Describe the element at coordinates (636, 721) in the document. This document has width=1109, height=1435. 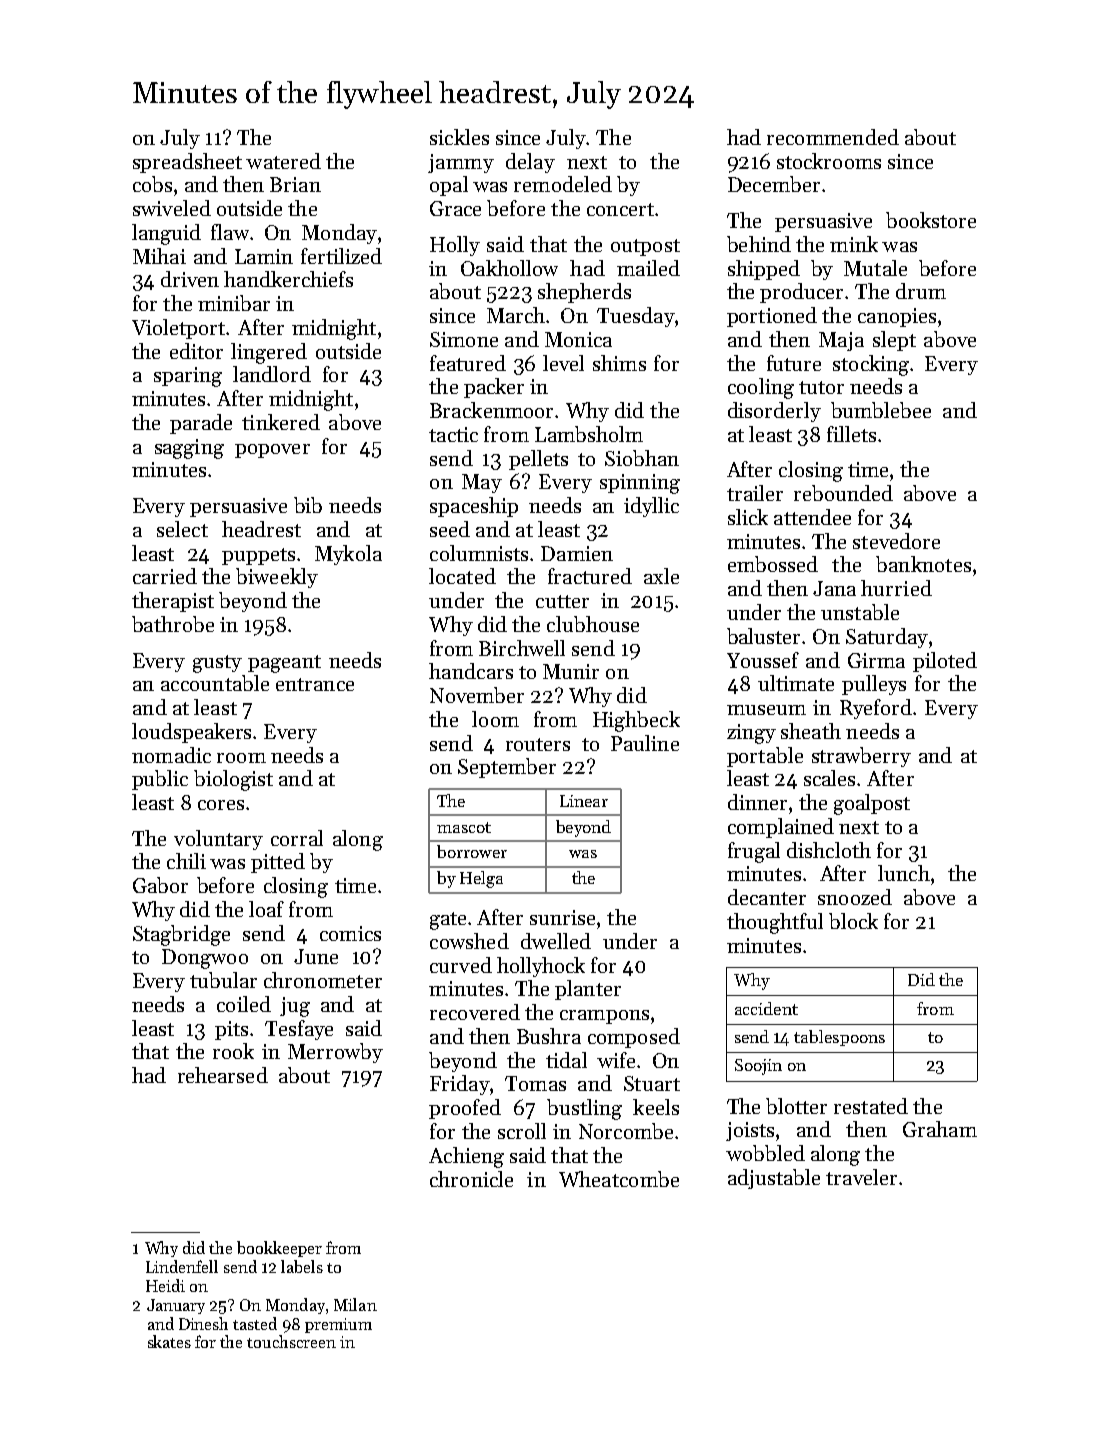
I see `Highbeck` at that location.
